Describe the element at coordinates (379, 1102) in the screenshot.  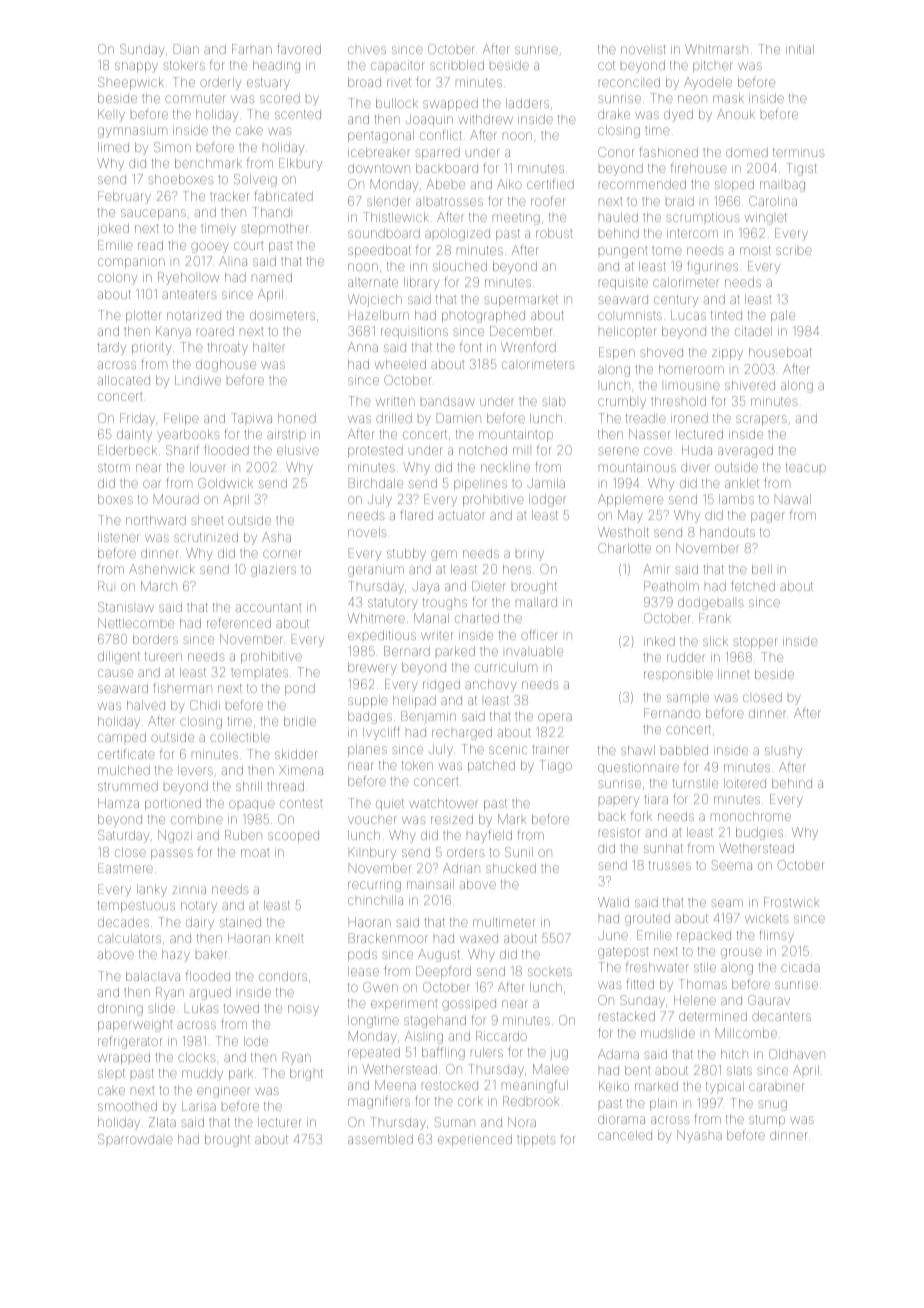
I see `magnifiers` at that location.
